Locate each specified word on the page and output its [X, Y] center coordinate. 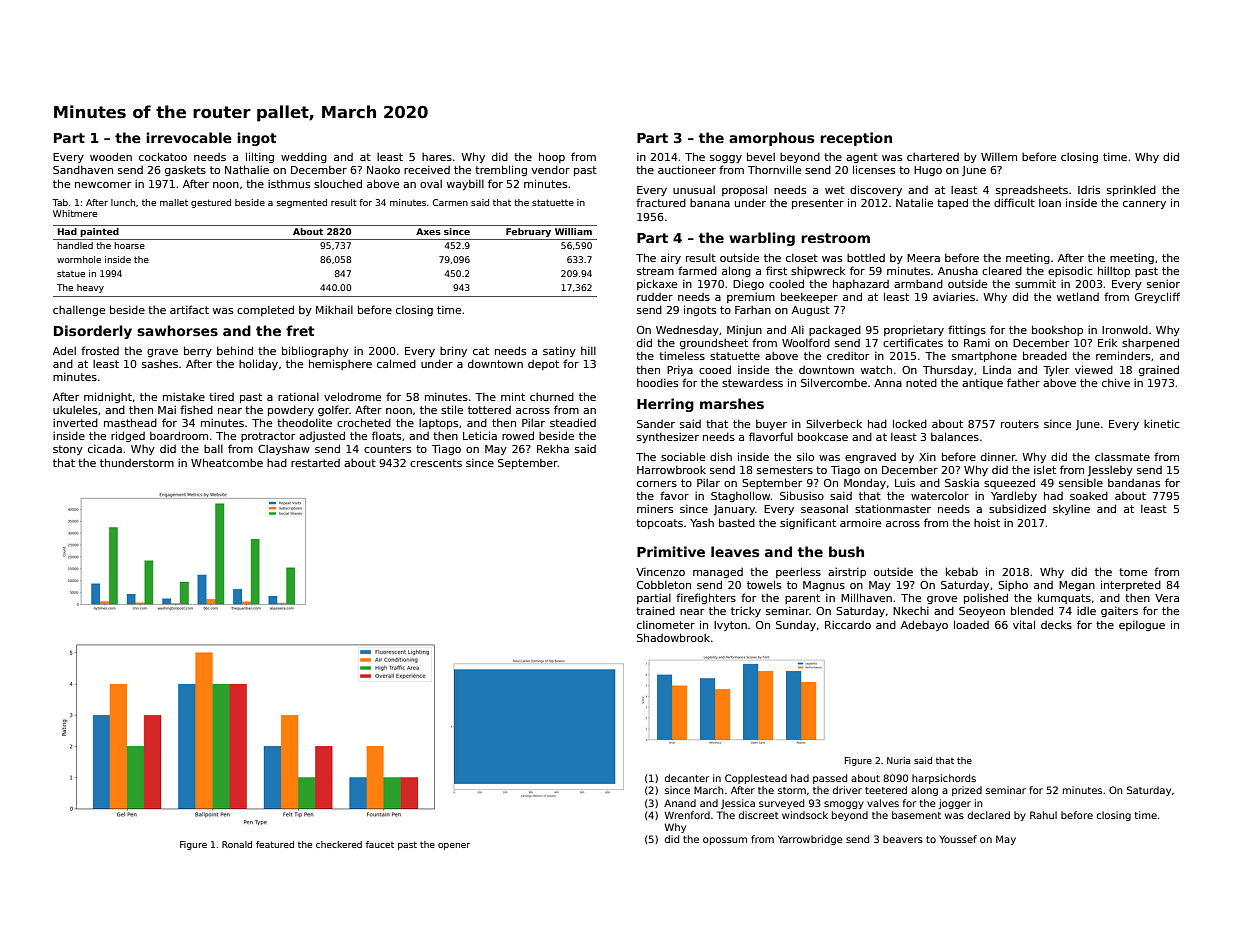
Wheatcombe [227, 462]
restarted [315, 463]
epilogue [1142, 626]
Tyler [1056, 370]
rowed [518, 435]
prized [967, 791]
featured [275, 844]
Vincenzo [660, 572]
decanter [687, 778]
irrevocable [189, 137]
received [427, 170]
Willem [999, 157]
